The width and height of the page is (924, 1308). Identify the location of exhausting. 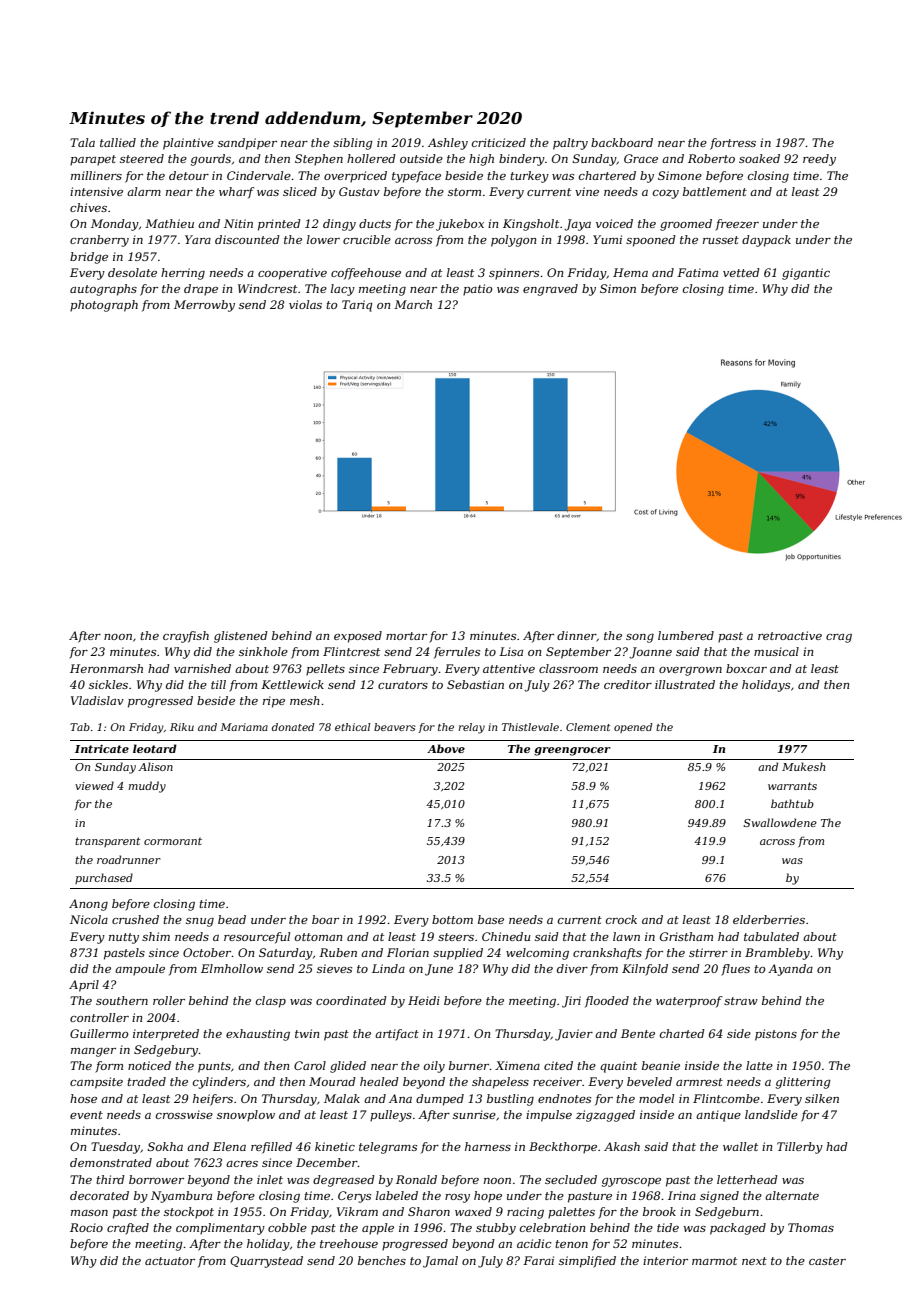
(258, 1035).
